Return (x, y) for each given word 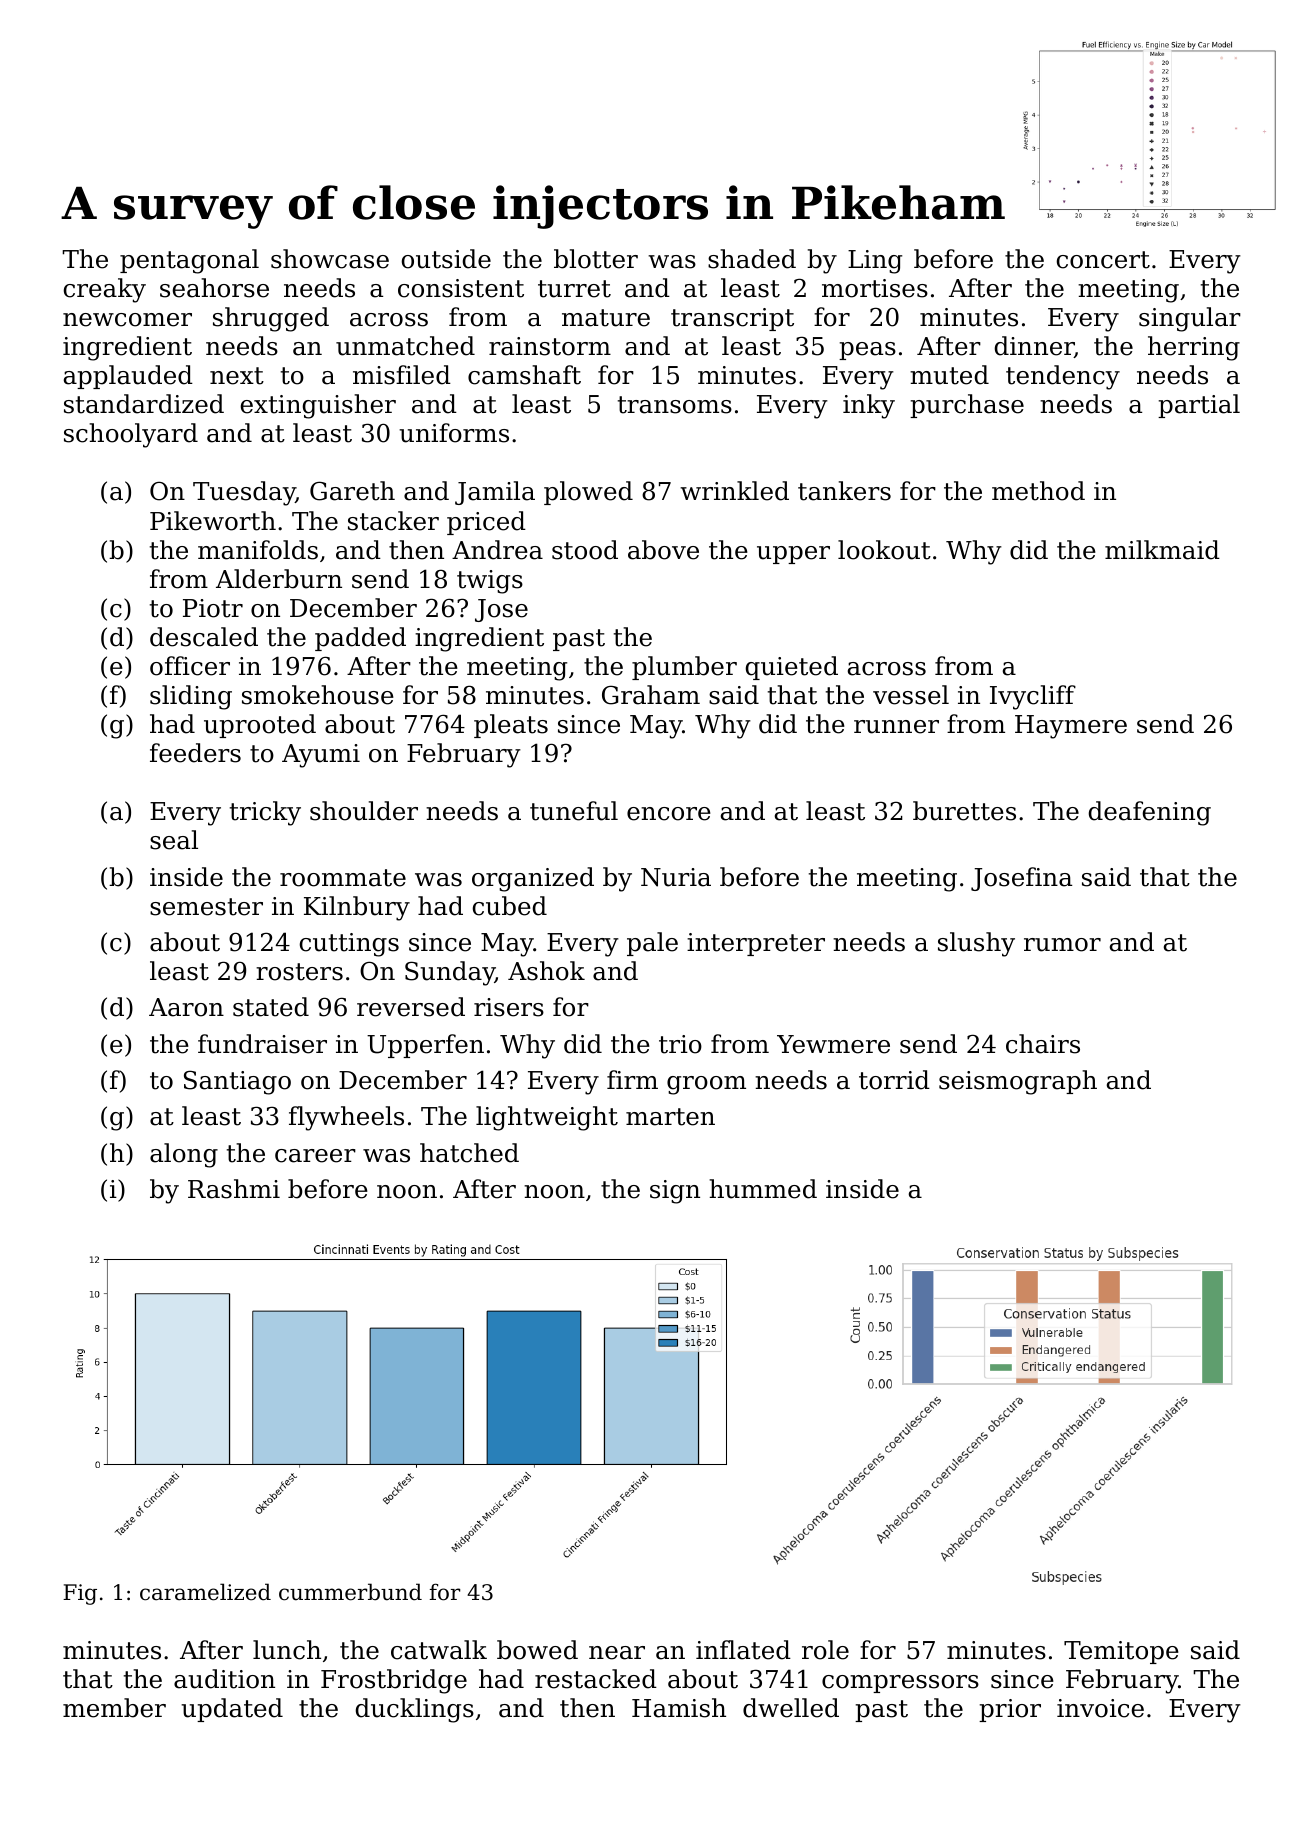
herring (1194, 348)
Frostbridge (394, 1681)
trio (680, 1044)
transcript (732, 319)
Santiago (237, 1082)
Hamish (679, 1708)
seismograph (1018, 1082)
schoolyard (131, 435)
